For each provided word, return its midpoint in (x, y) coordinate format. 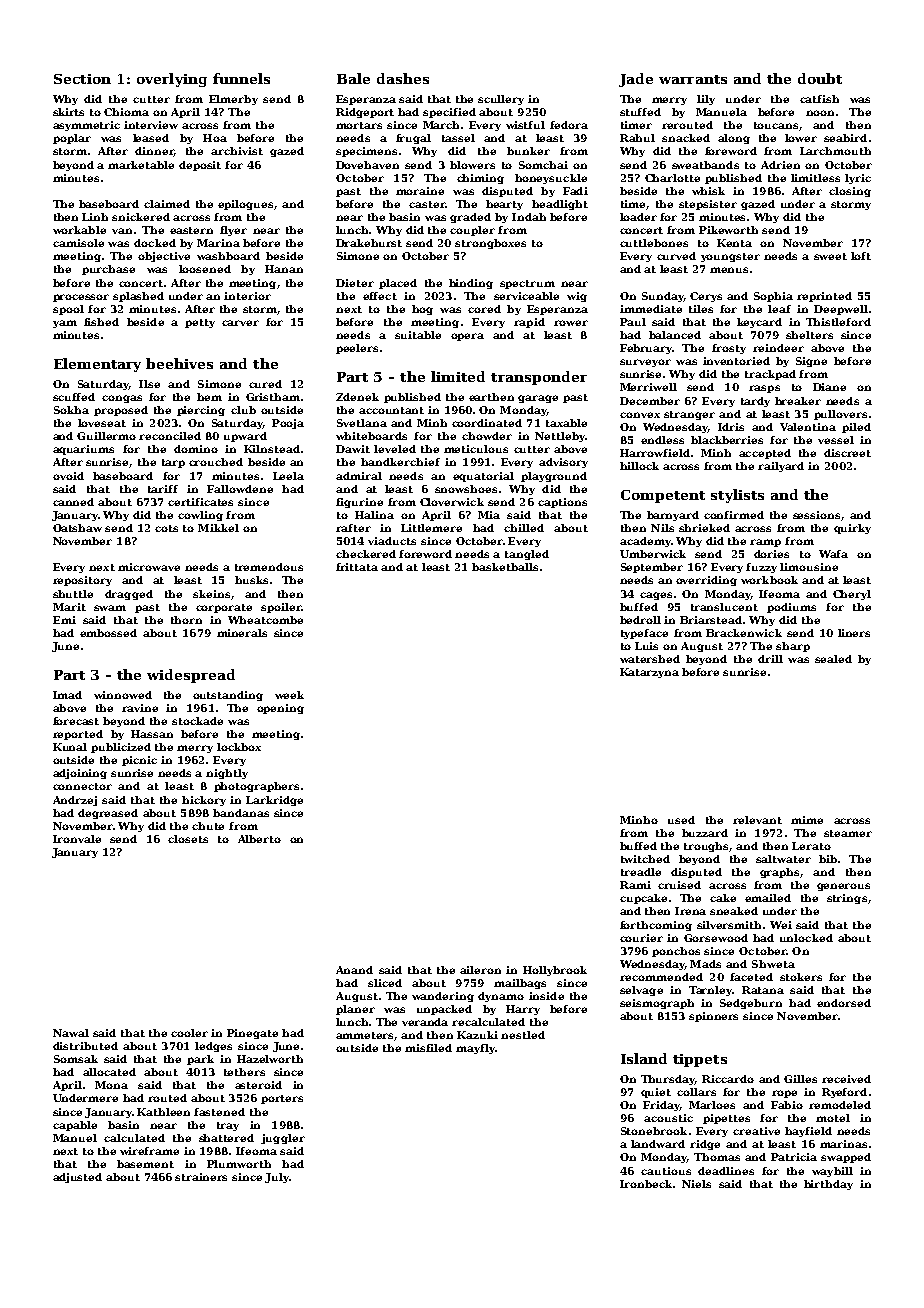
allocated (109, 1072)
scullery (501, 100)
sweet (830, 256)
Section (82, 79)
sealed (833, 659)
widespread (191, 676)
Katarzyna (649, 673)
